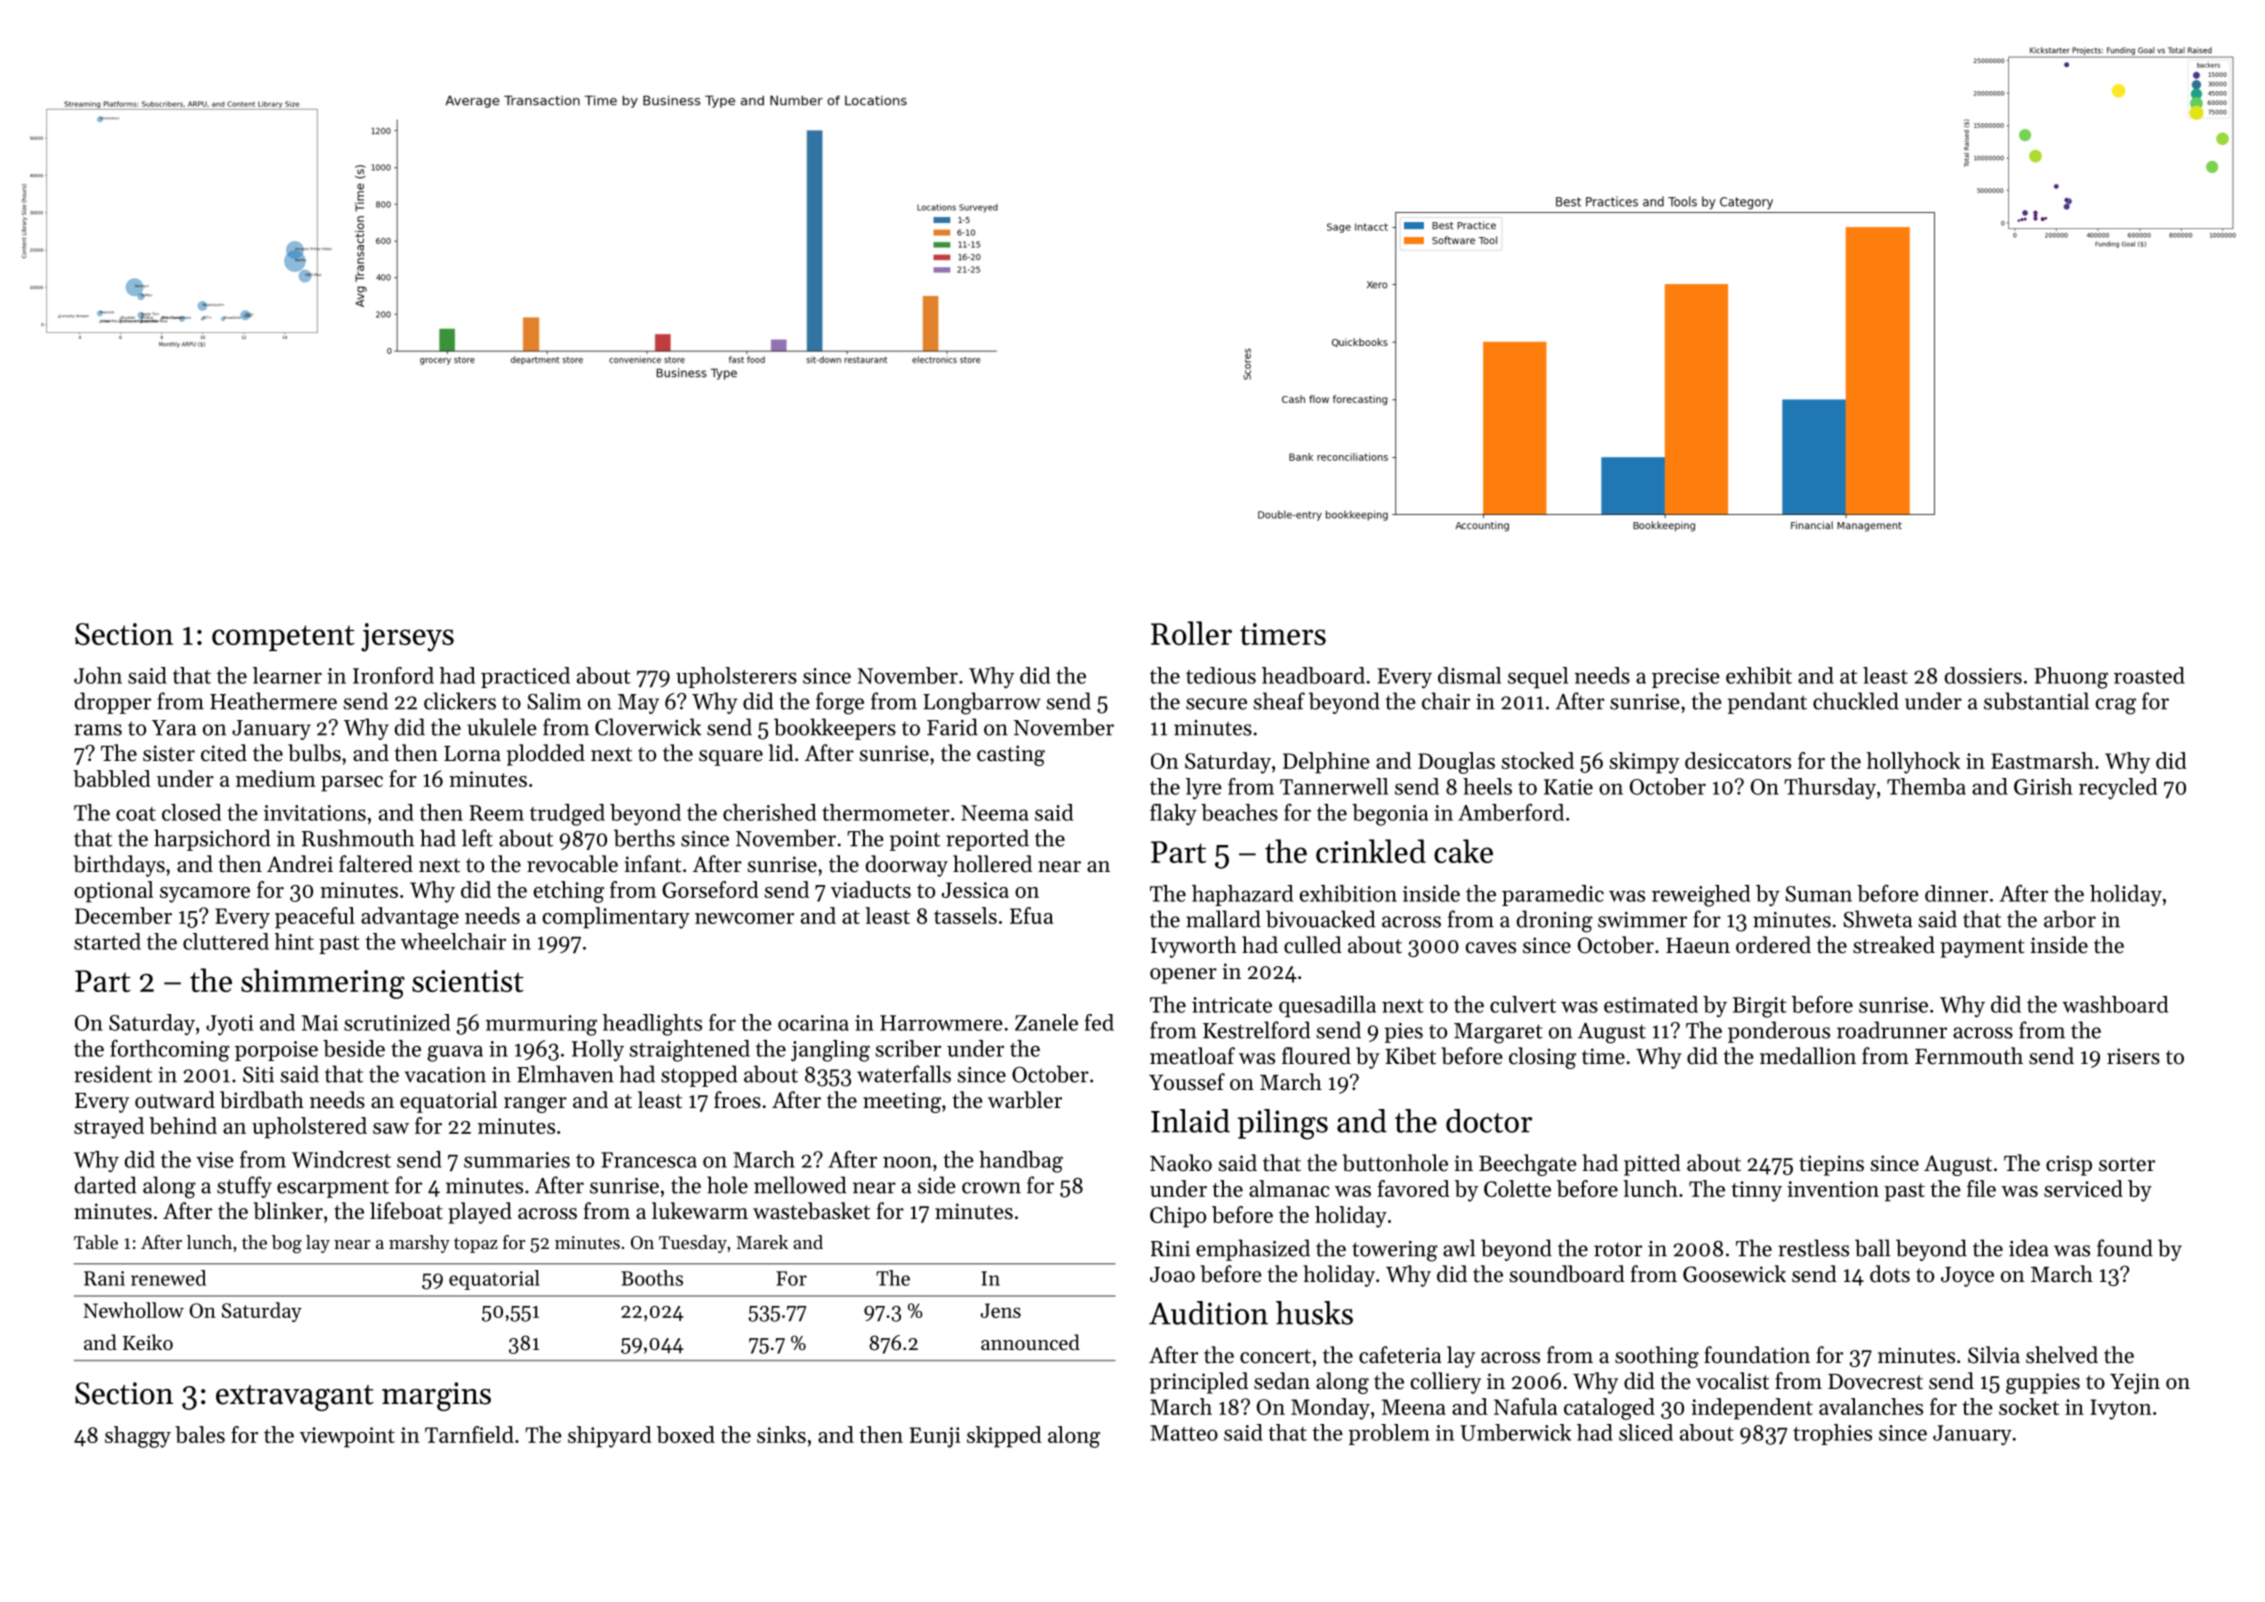  What do you see at coordinates (649, 1160) in the page?
I see `Francesca` at bounding box center [649, 1160].
